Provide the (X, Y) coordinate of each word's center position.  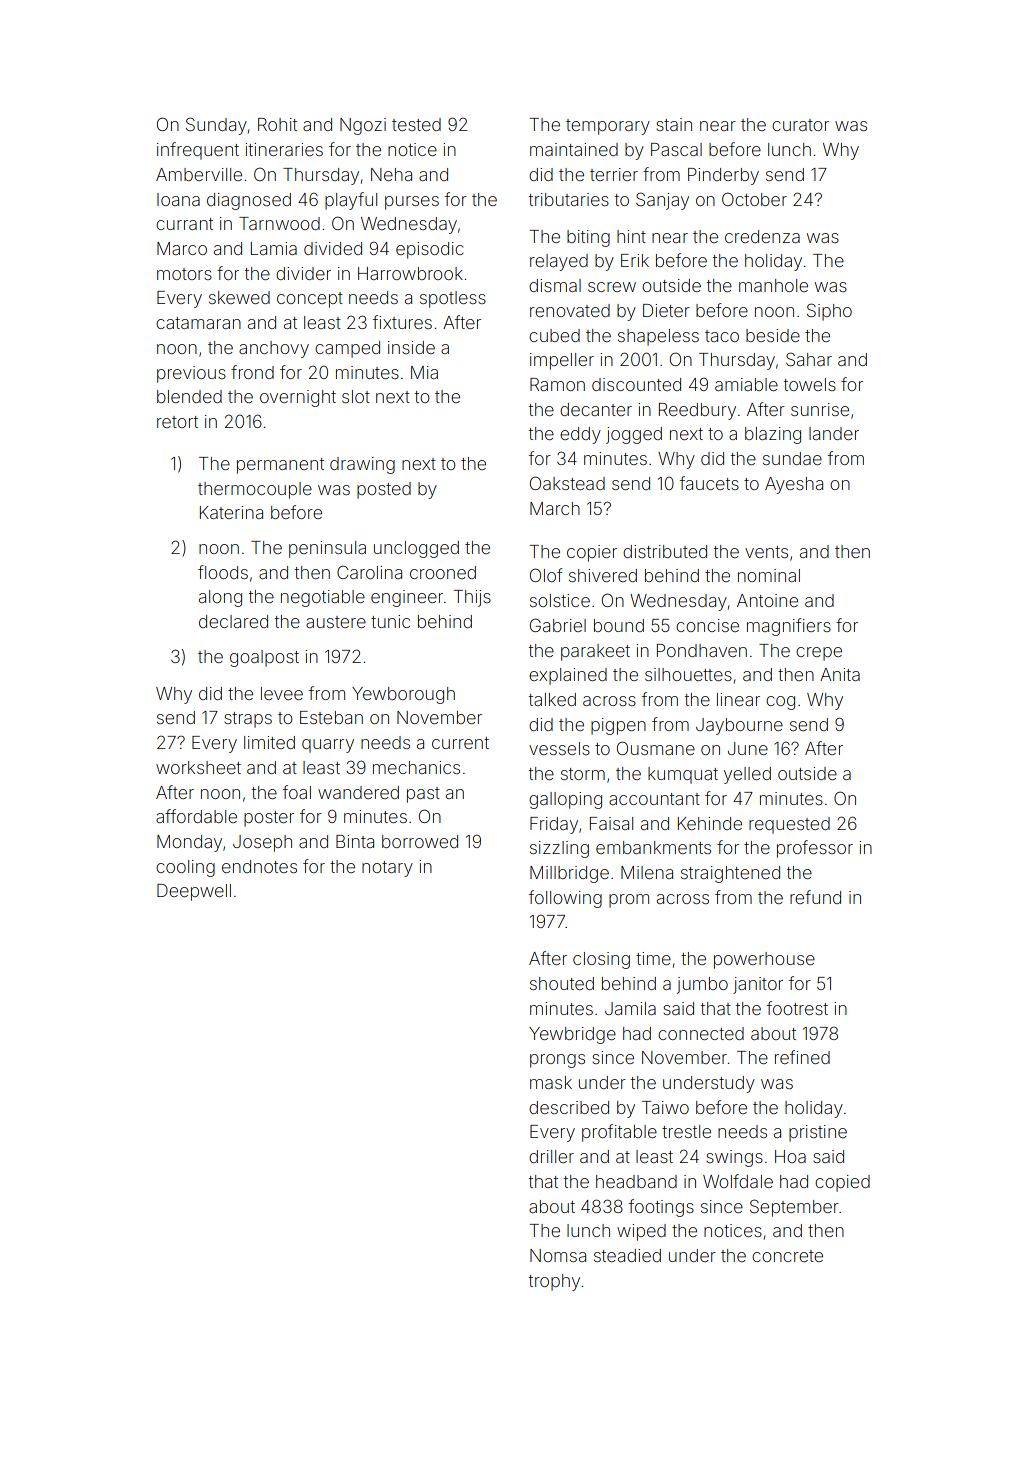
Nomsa (558, 1255)
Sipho (829, 312)
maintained (574, 149)
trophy (554, 1282)
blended (189, 396)
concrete (787, 1256)
